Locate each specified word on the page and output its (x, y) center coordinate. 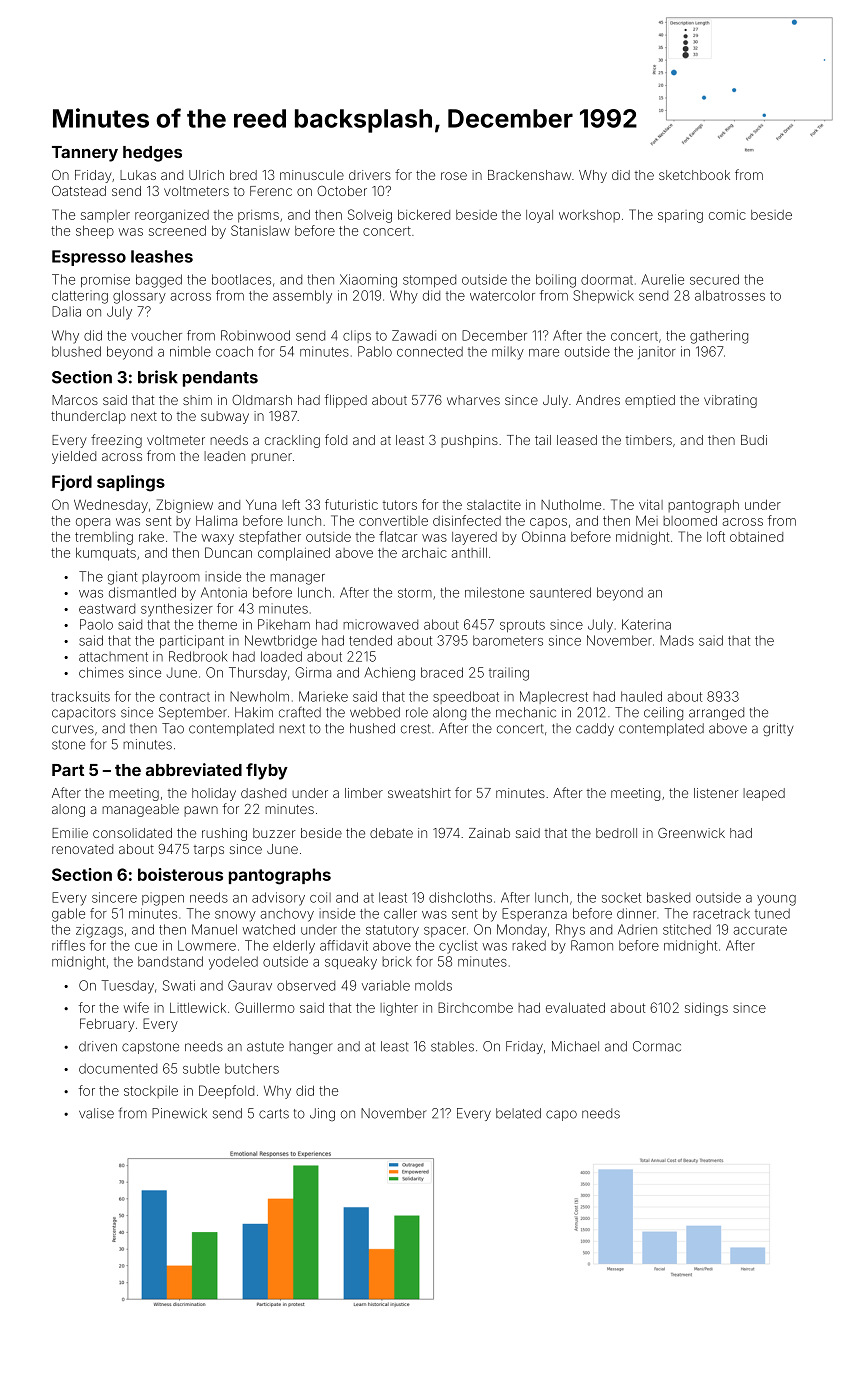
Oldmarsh (262, 400)
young (776, 900)
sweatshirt (419, 793)
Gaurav (250, 985)
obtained (756, 537)
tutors (400, 505)
